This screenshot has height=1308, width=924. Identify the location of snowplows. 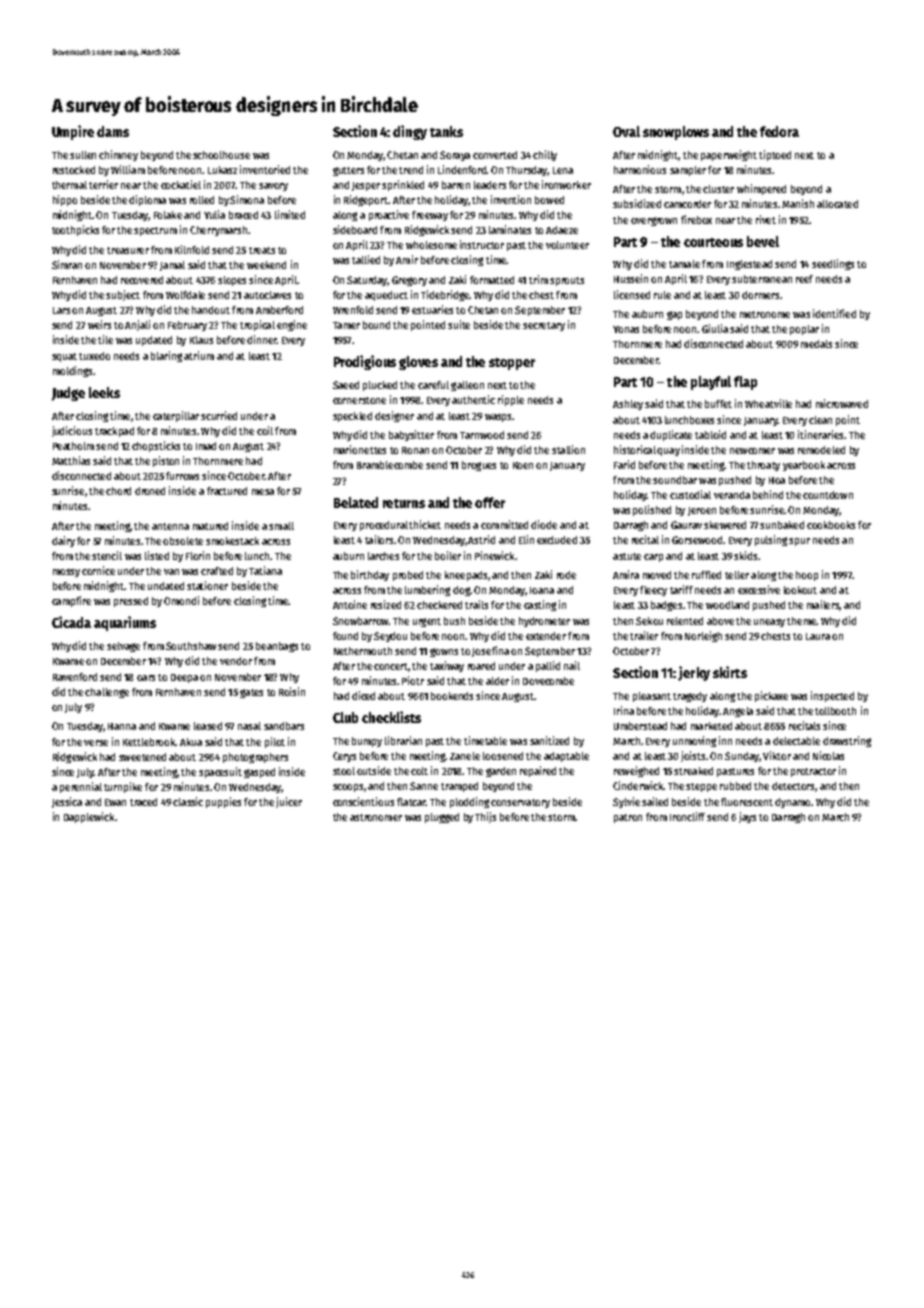
(676, 133).
